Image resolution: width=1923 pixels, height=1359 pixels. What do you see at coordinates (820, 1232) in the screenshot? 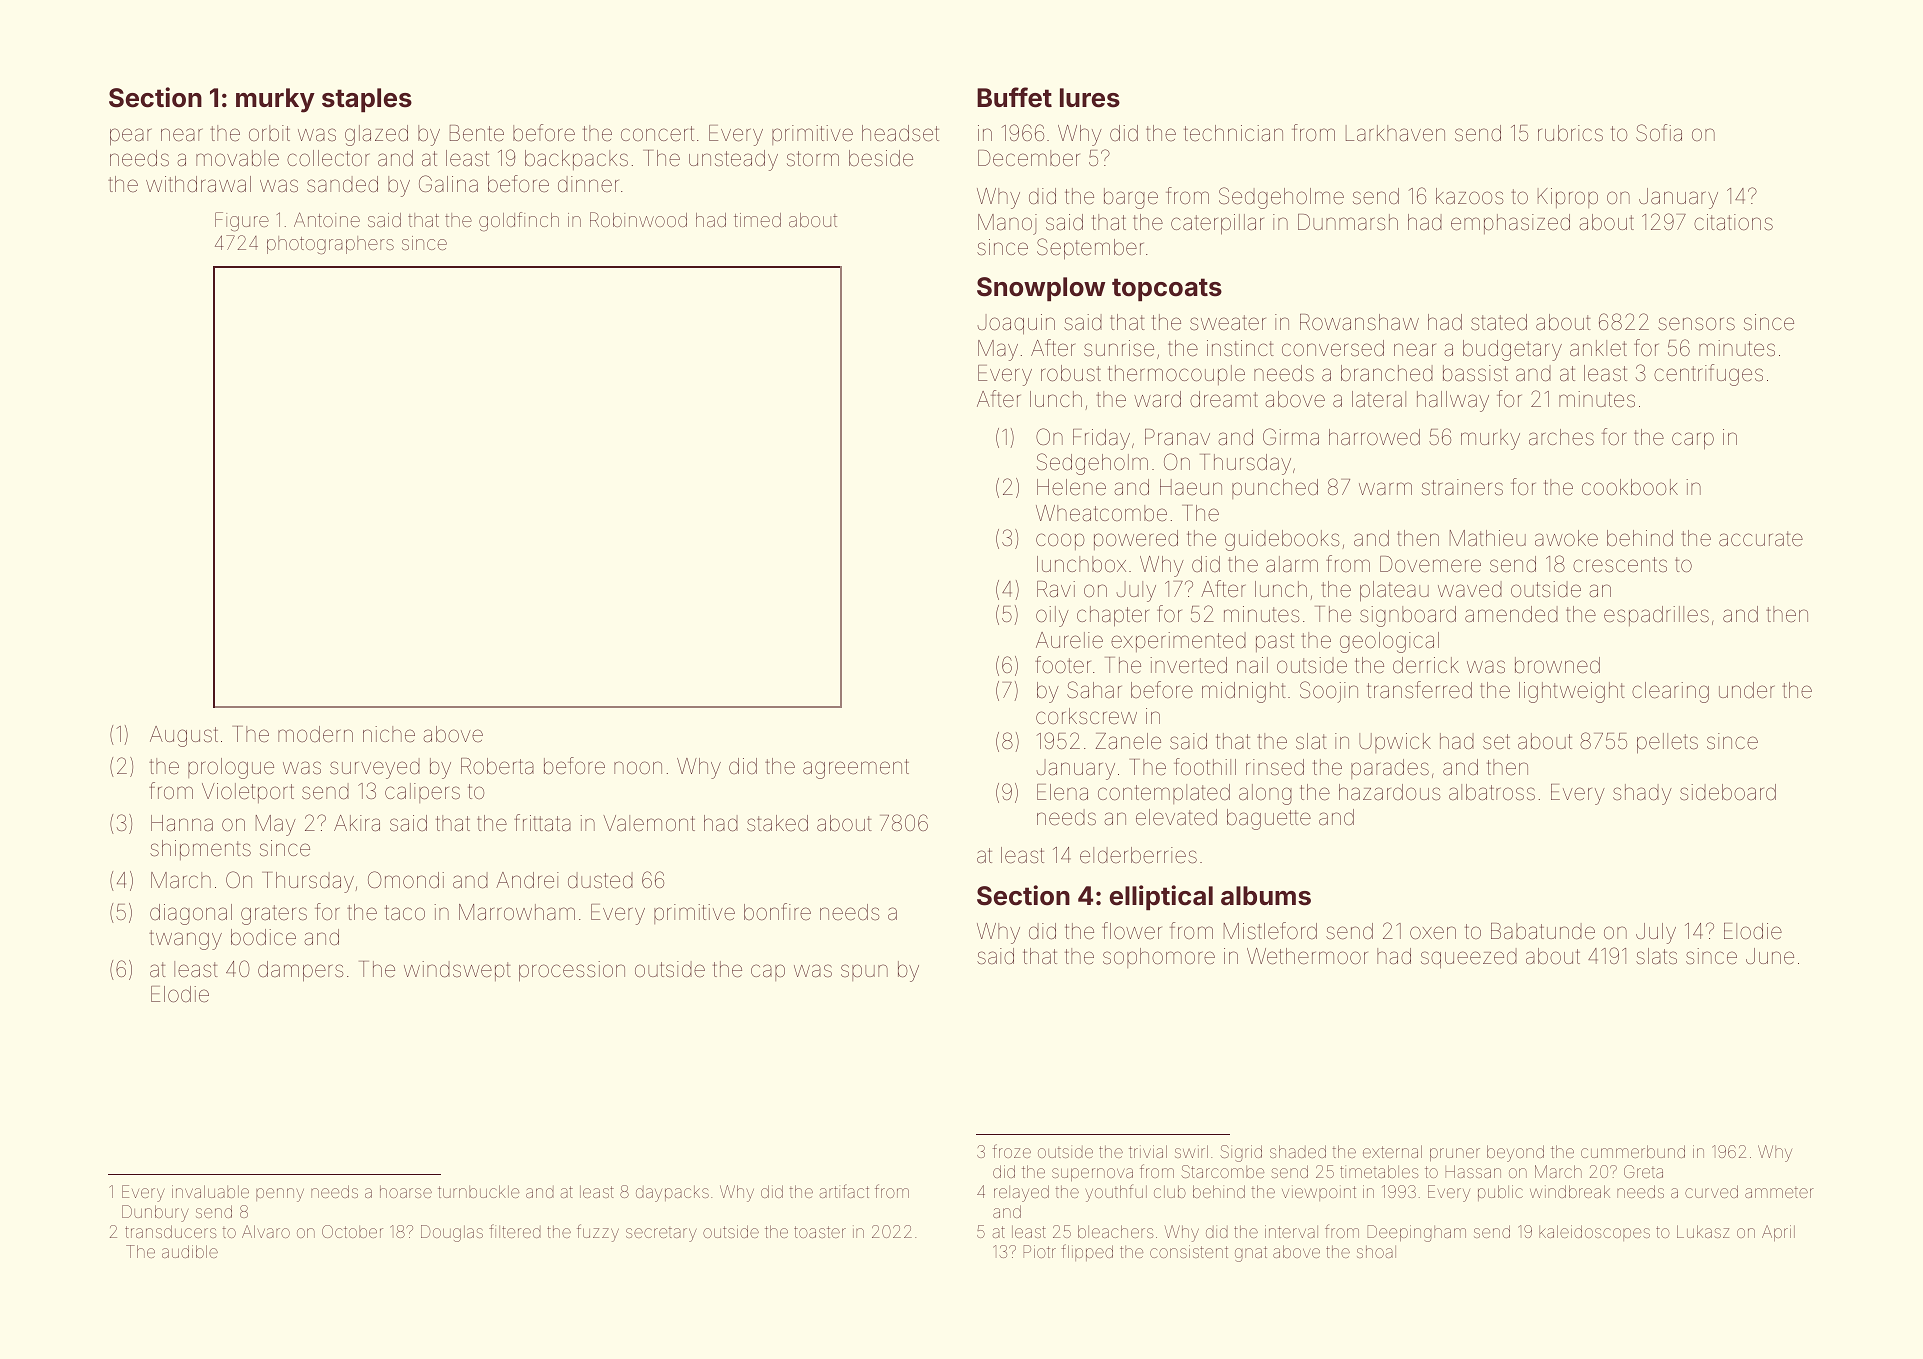
I see `toaster` at bounding box center [820, 1232].
